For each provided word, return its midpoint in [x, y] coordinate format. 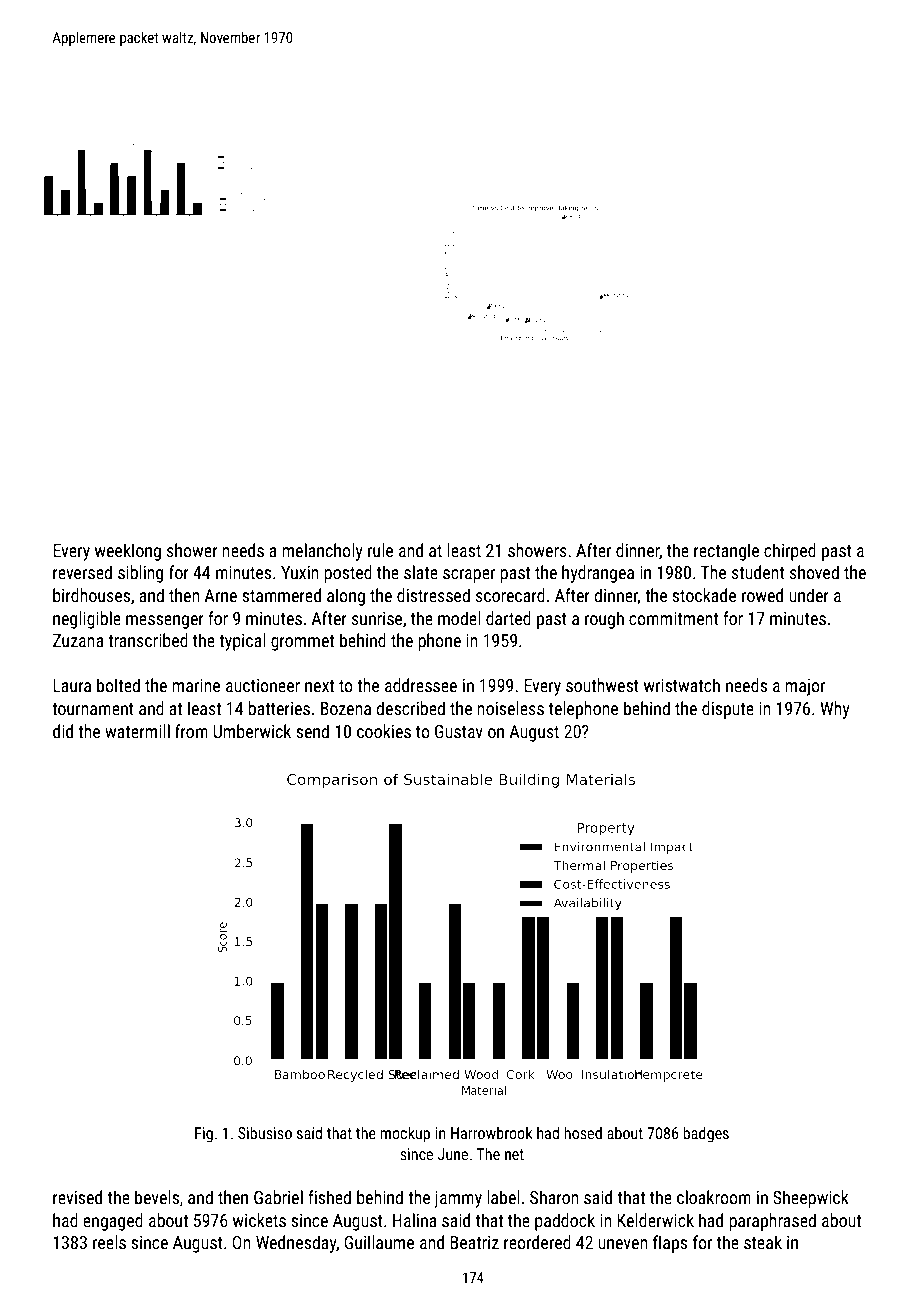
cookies [384, 731]
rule [380, 550]
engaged [113, 1222]
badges [706, 1135]
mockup [405, 1135]
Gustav [459, 731]
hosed [583, 1133]
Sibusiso [265, 1133]
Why [835, 710]
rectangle [726, 552]
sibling [140, 574]
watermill [137, 731]
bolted [118, 685]
